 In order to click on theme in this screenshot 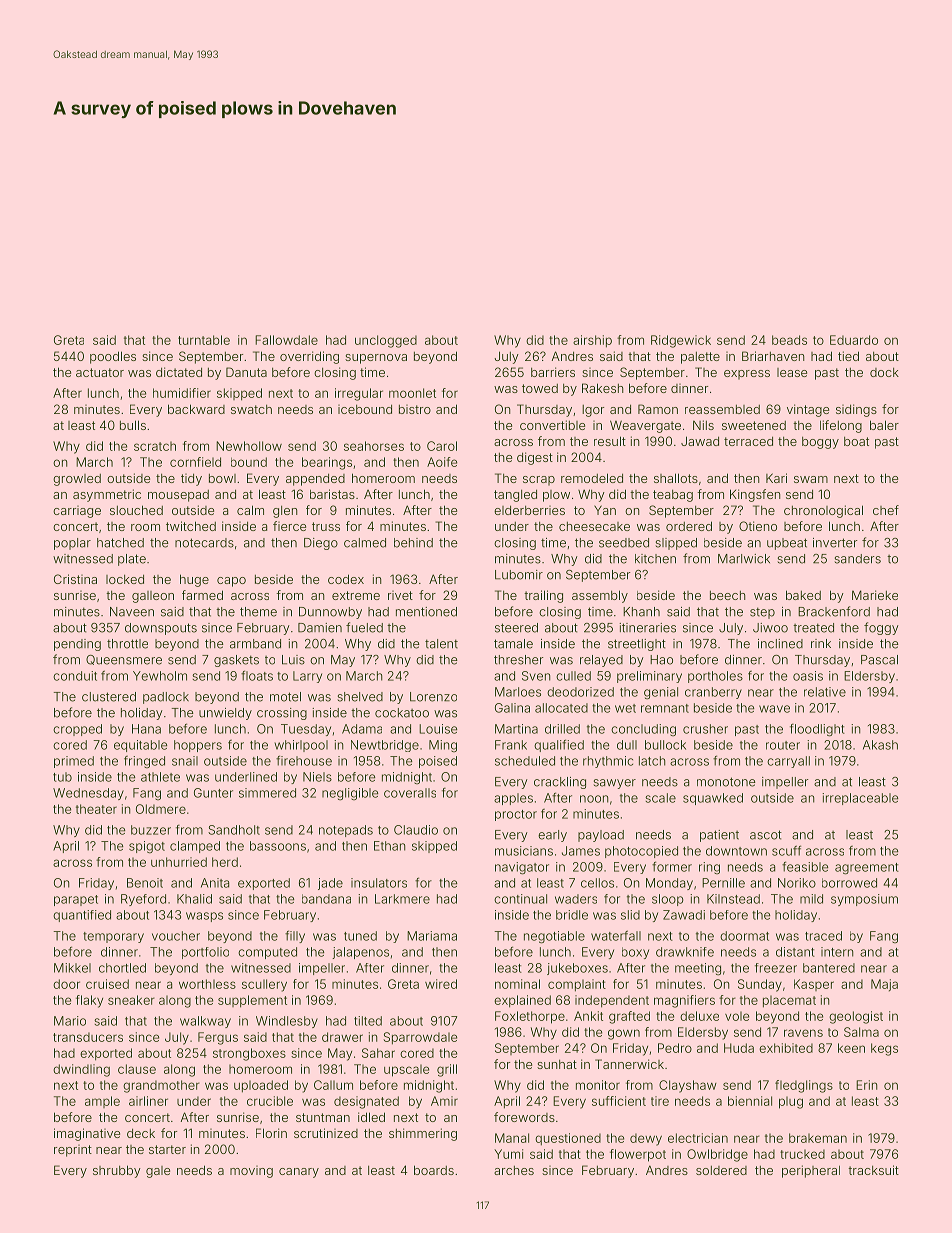, I will do `click(258, 612)`.
